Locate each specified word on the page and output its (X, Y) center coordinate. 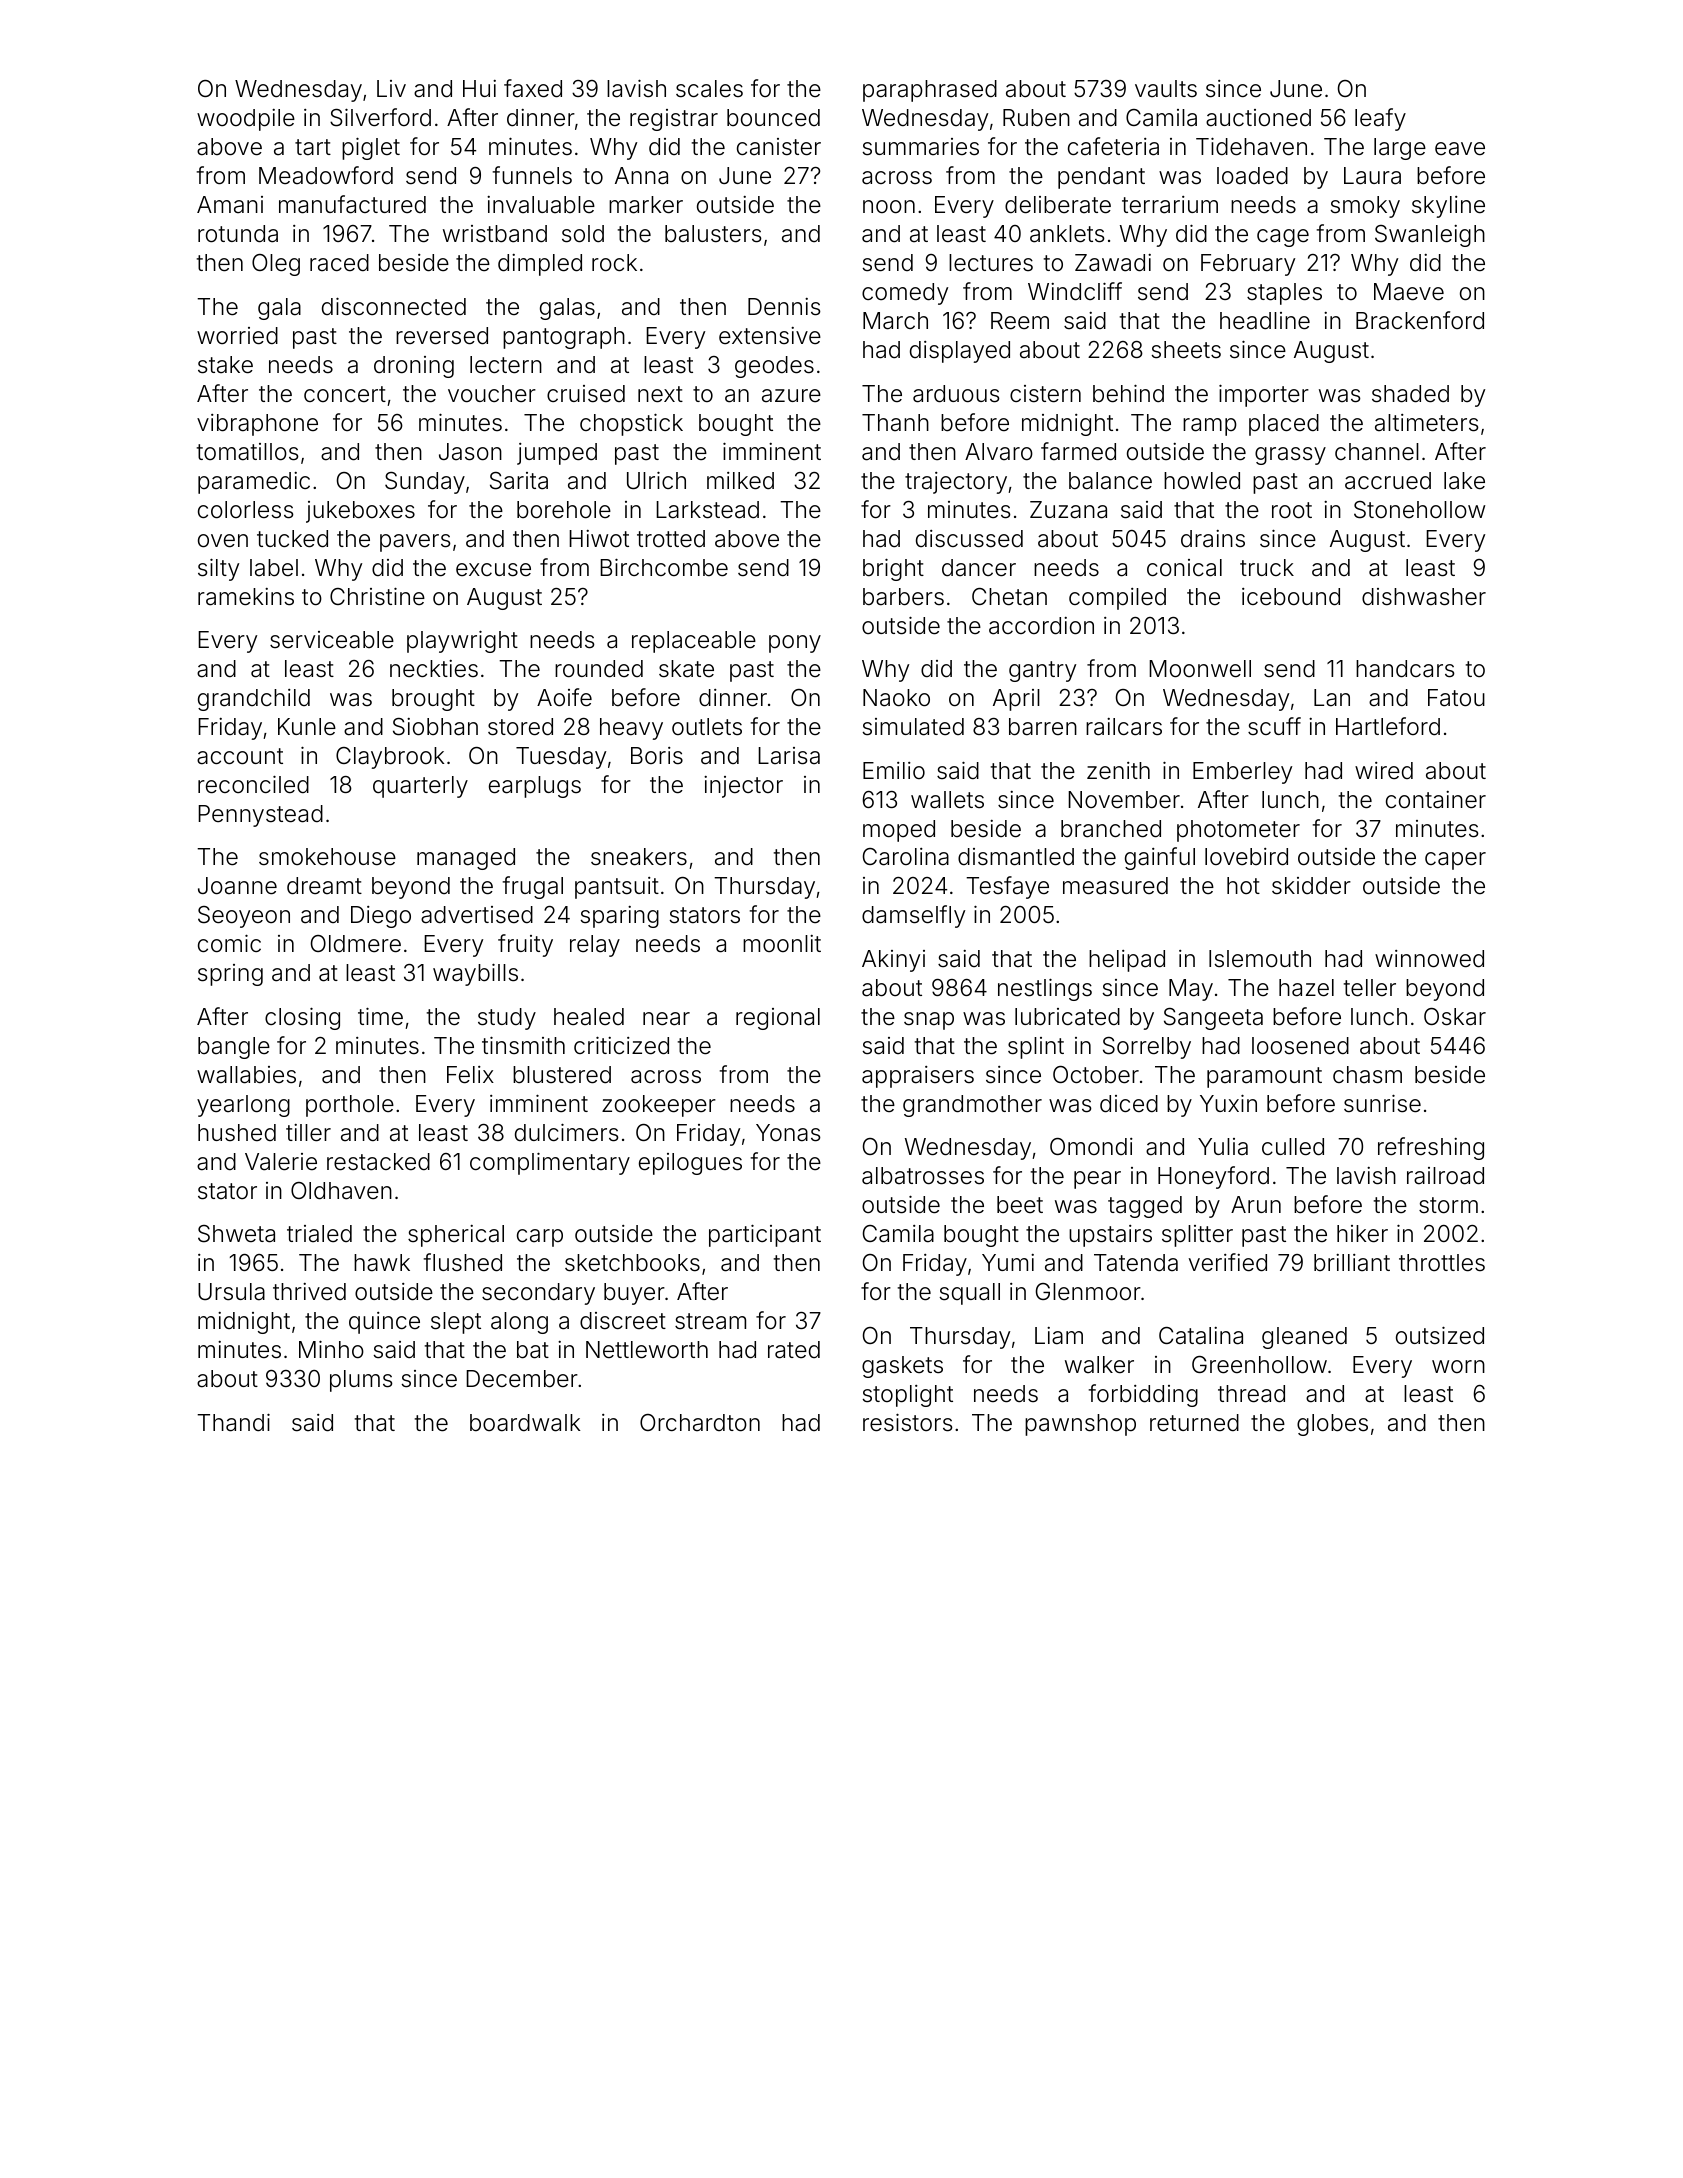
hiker (1362, 1234)
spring (230, 975)
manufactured (352, 204)
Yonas (788, 1133)
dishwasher (1424, 597)
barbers (903, 597)
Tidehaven (1251, 146)
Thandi (233, 1422)
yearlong (243, 1106)
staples (1284, 294)
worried (237, 336)
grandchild (254, 700)
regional (778, 1019)
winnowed (1429, 959)
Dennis (784, 307)
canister (779, 147)
